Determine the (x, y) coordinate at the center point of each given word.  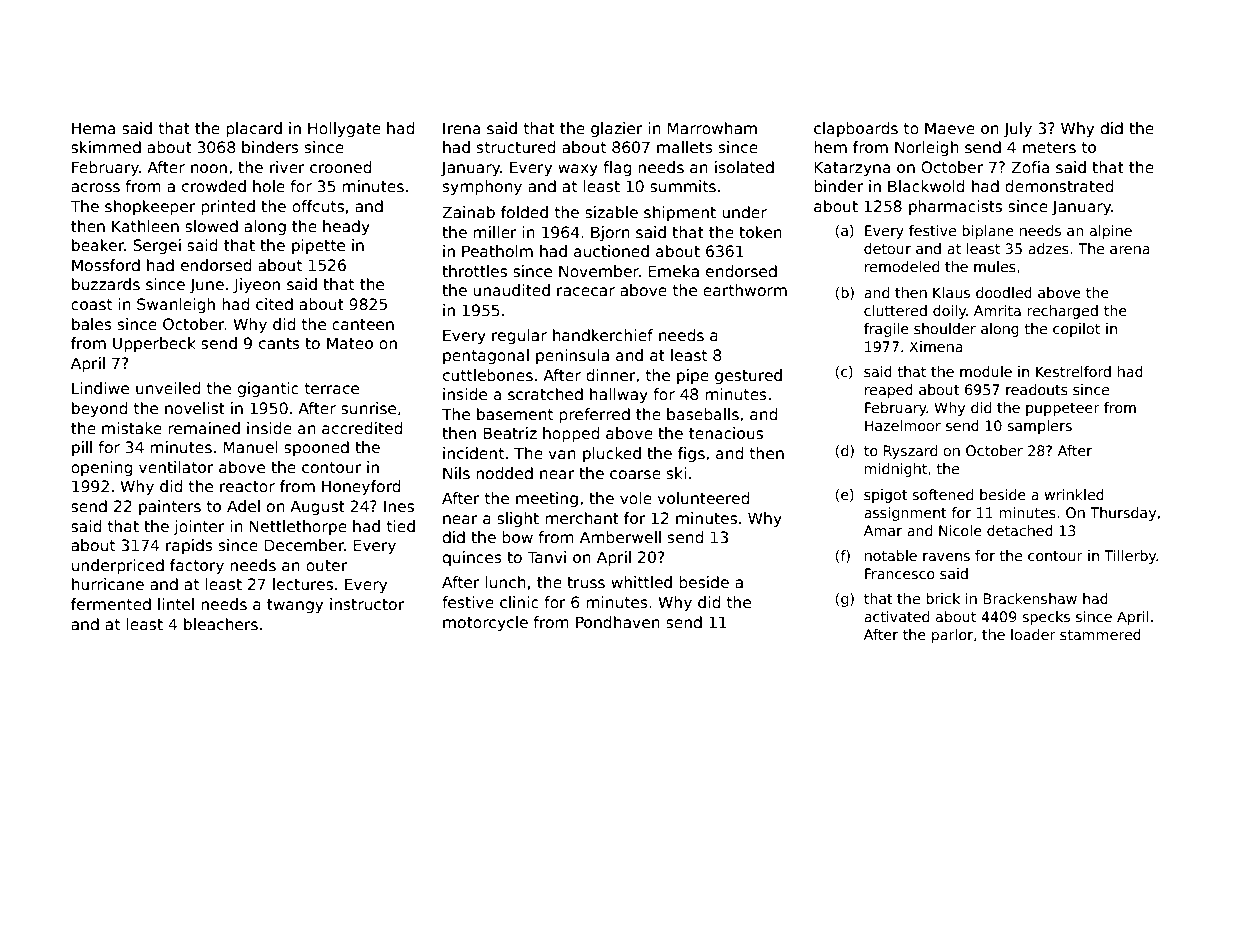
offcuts (318, 206)
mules (995, 266)
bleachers (221, 624)
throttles (474, 271)
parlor (952, 636)
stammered (1100, 634)
